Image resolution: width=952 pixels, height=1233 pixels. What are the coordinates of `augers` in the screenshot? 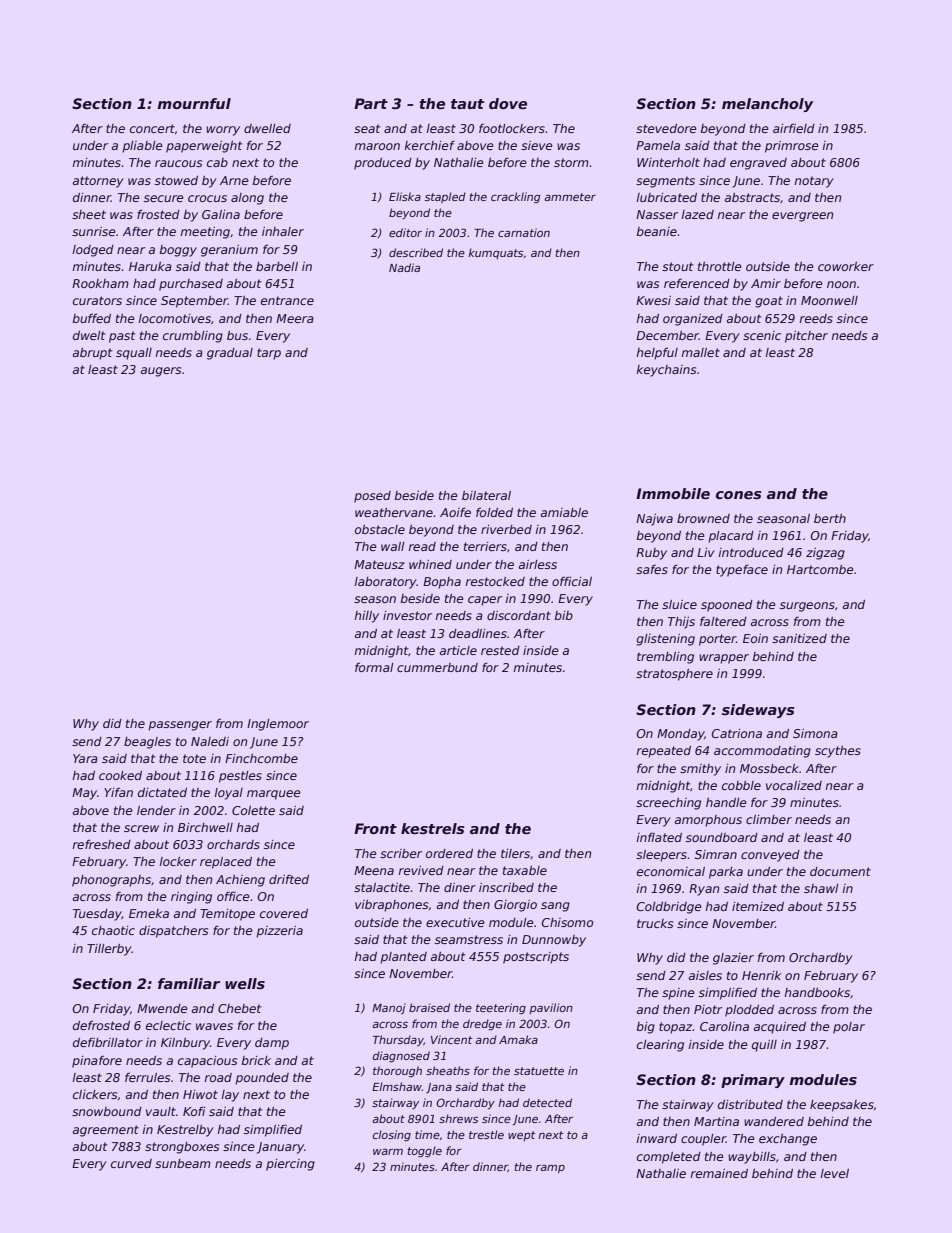 It's located at (161, 372).
